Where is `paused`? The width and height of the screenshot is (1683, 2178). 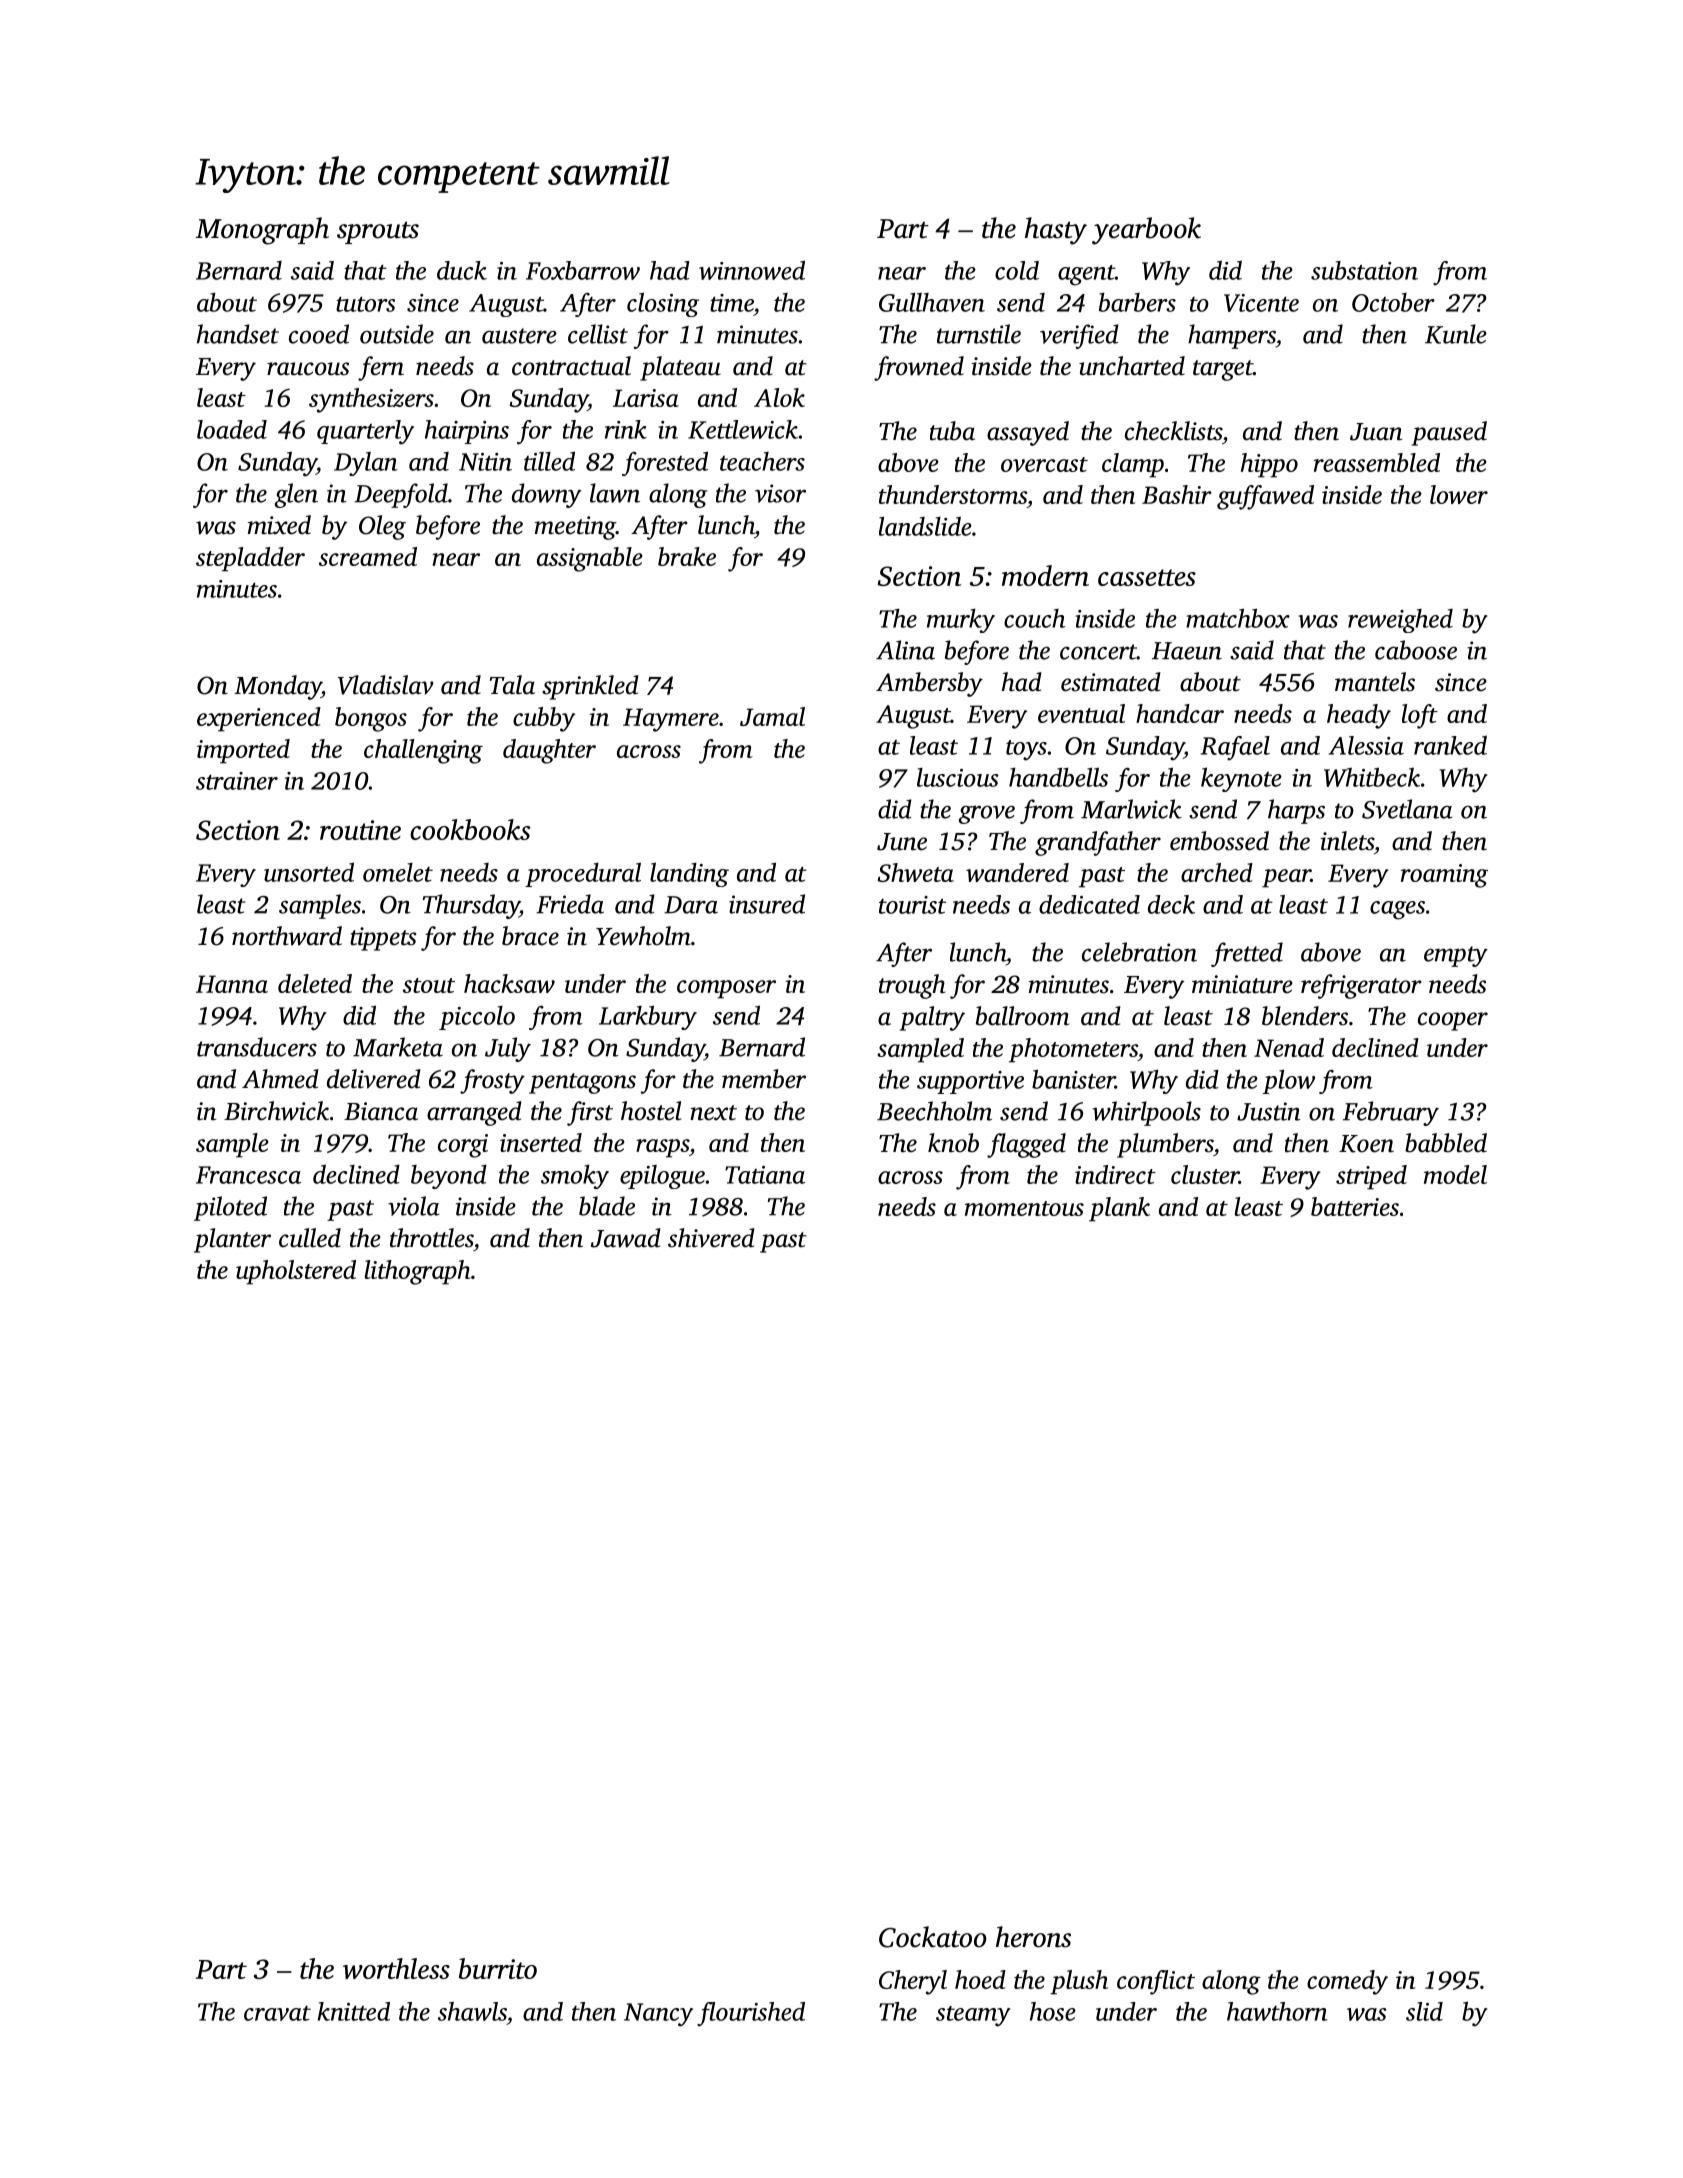
paused is located at coordinates (1449, 433).
